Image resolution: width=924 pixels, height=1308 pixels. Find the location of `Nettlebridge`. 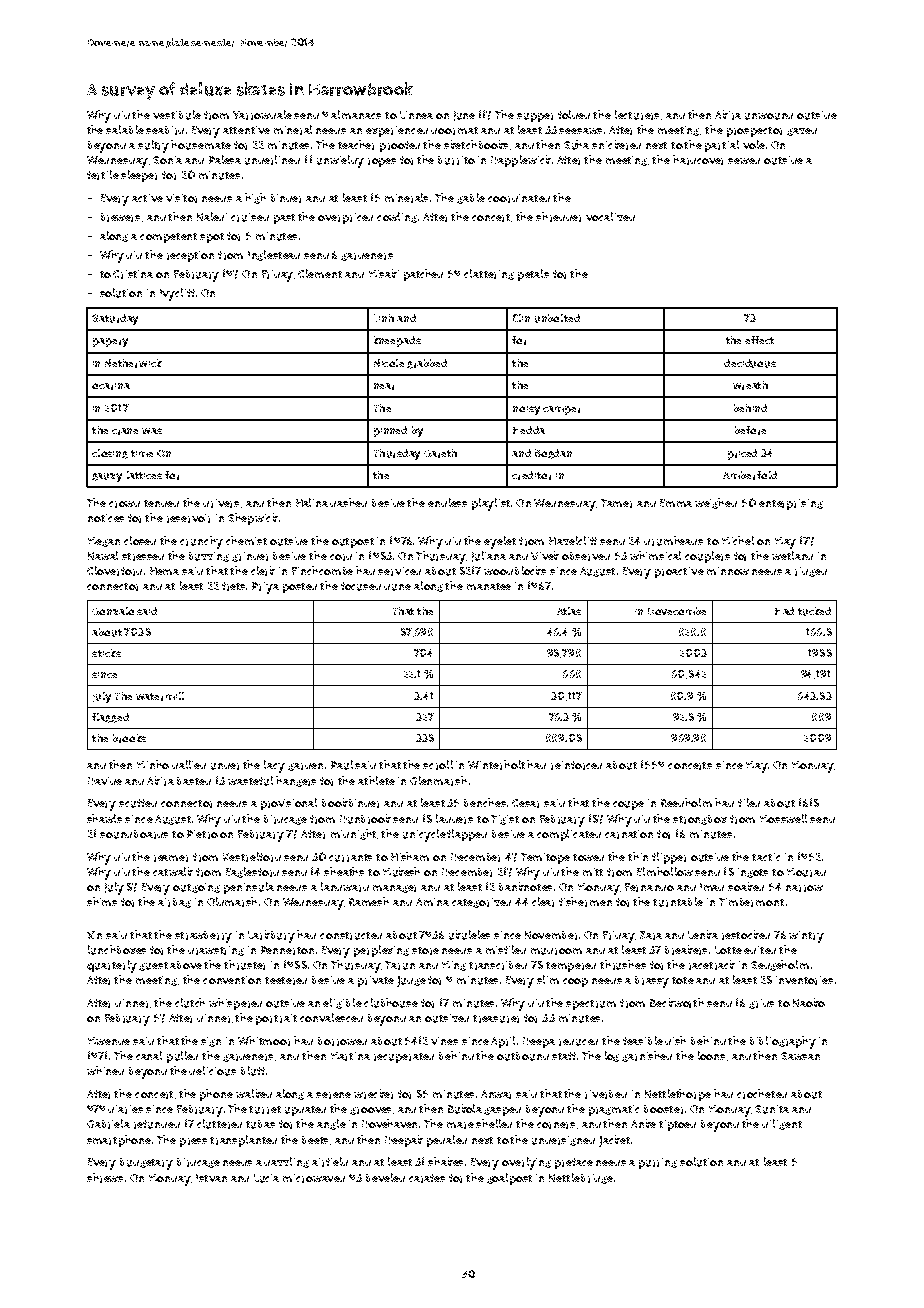

Nettlebridge is located at coordinates (581, 1178).
